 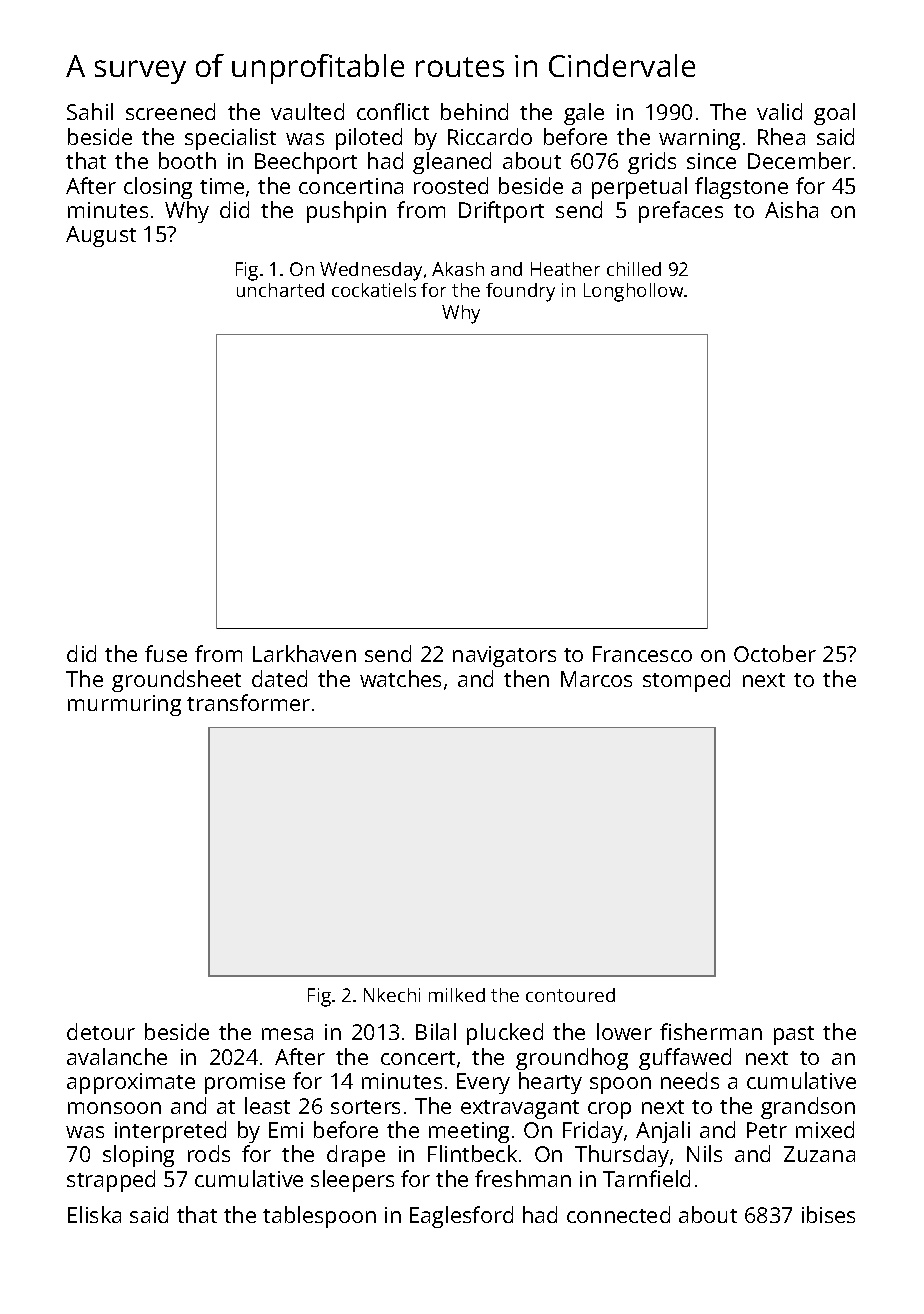 I want to click on pushpin, so click(x=346, y=212).
